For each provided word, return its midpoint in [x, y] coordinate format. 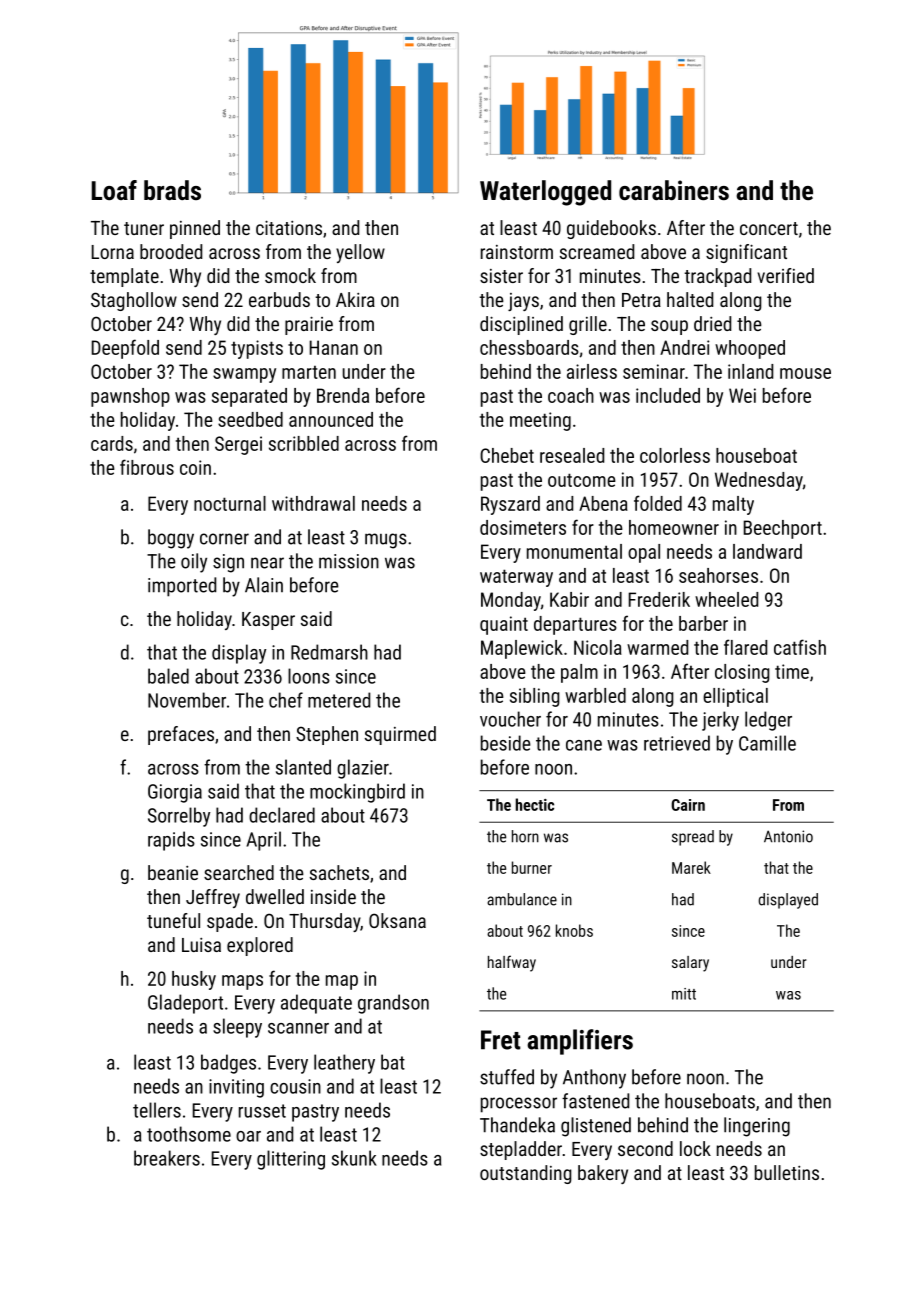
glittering [291, 1160]
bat [393, 1062]
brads [172, 190]
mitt [684, 994]
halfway [512, 963]
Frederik [659, 599]
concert [769, 228]
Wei [742, 395]
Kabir [569, 599]
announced [331, 419]
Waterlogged [545, 193]
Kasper [268, 621]
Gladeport [185, 1004]
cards [112, 443]
